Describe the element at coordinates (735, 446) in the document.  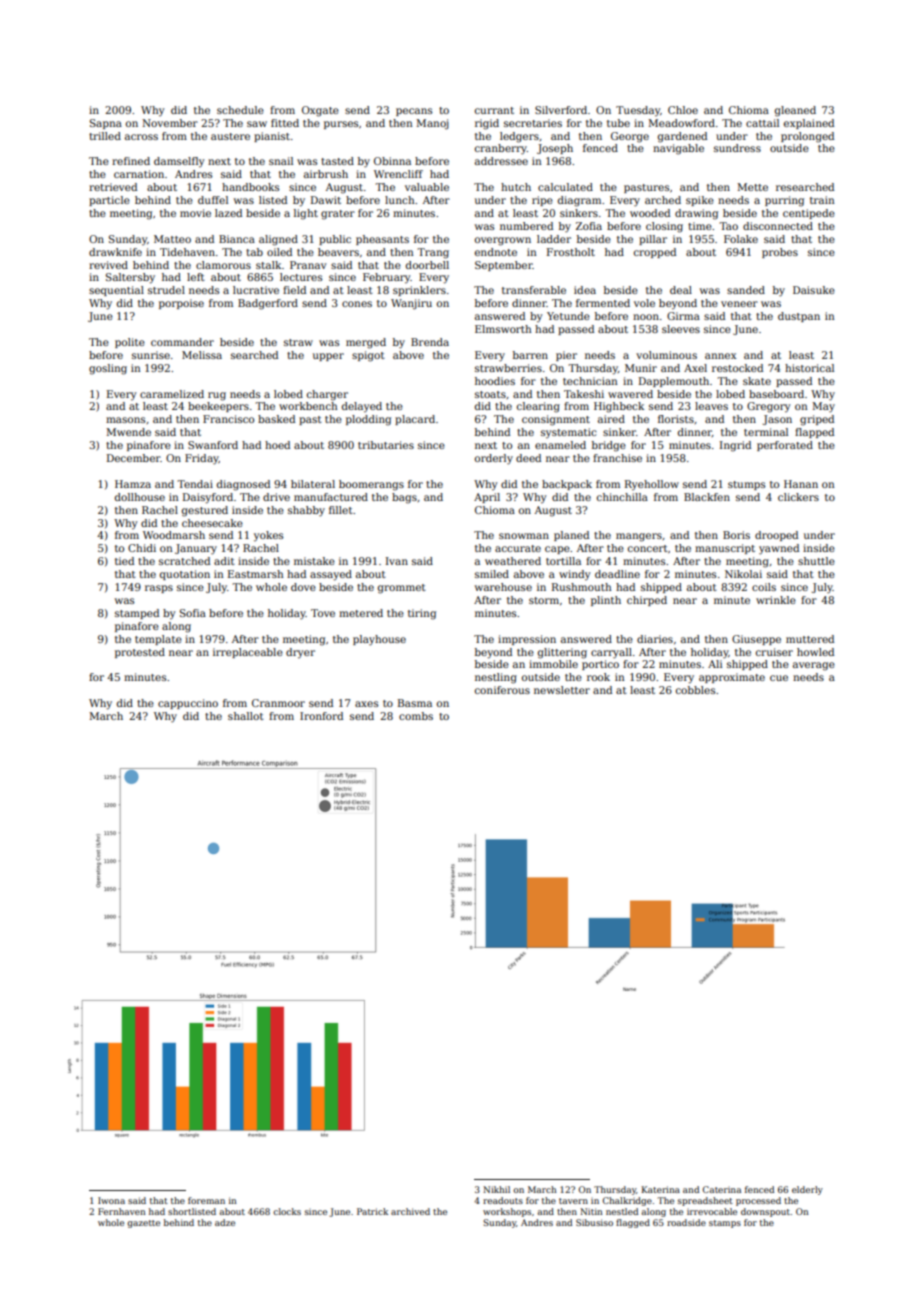
I see `Ingrid` at that location.
